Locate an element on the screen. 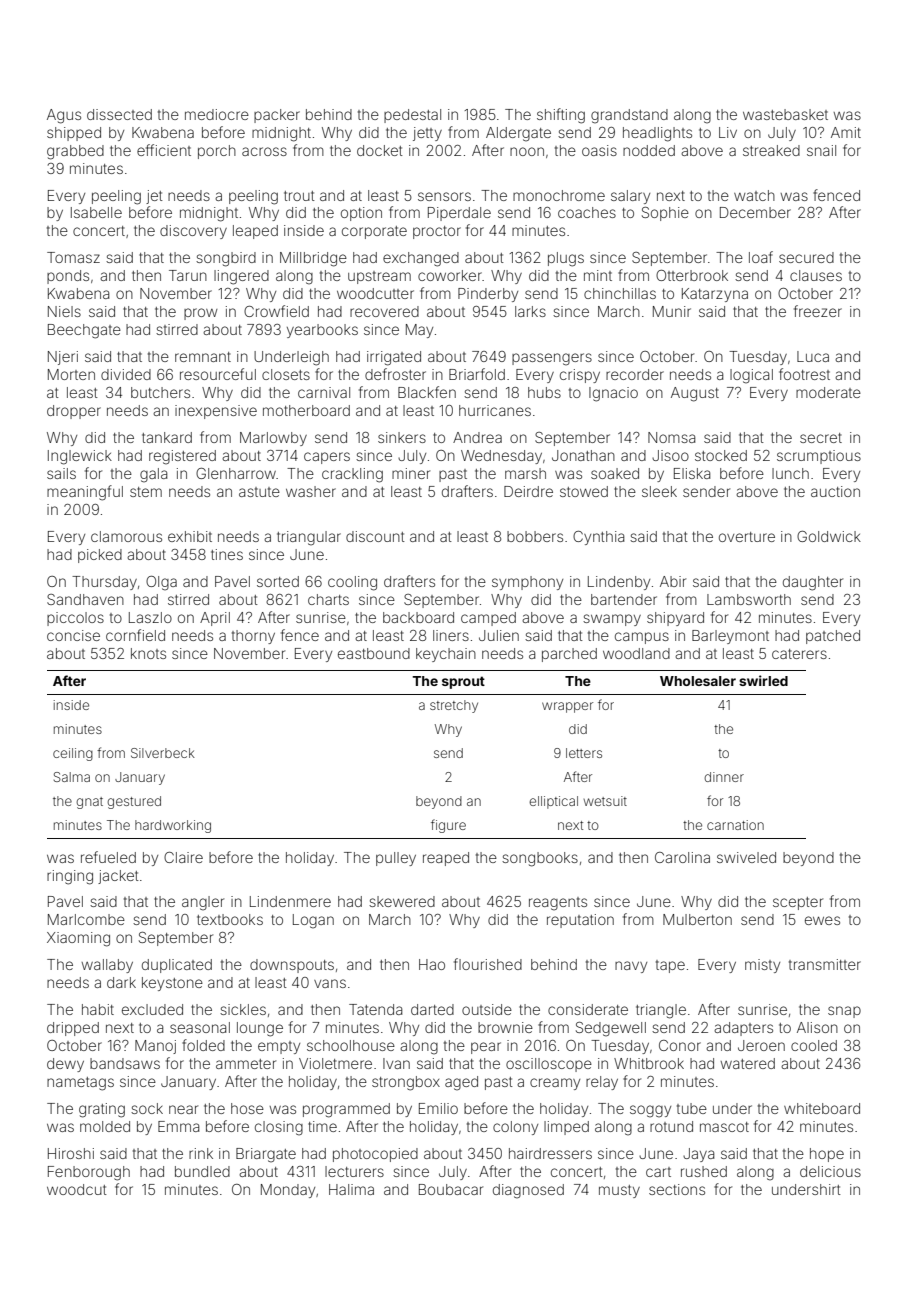 This screenshot has width=908, height=1316. stretchy is located at coordinates (454, 706).
